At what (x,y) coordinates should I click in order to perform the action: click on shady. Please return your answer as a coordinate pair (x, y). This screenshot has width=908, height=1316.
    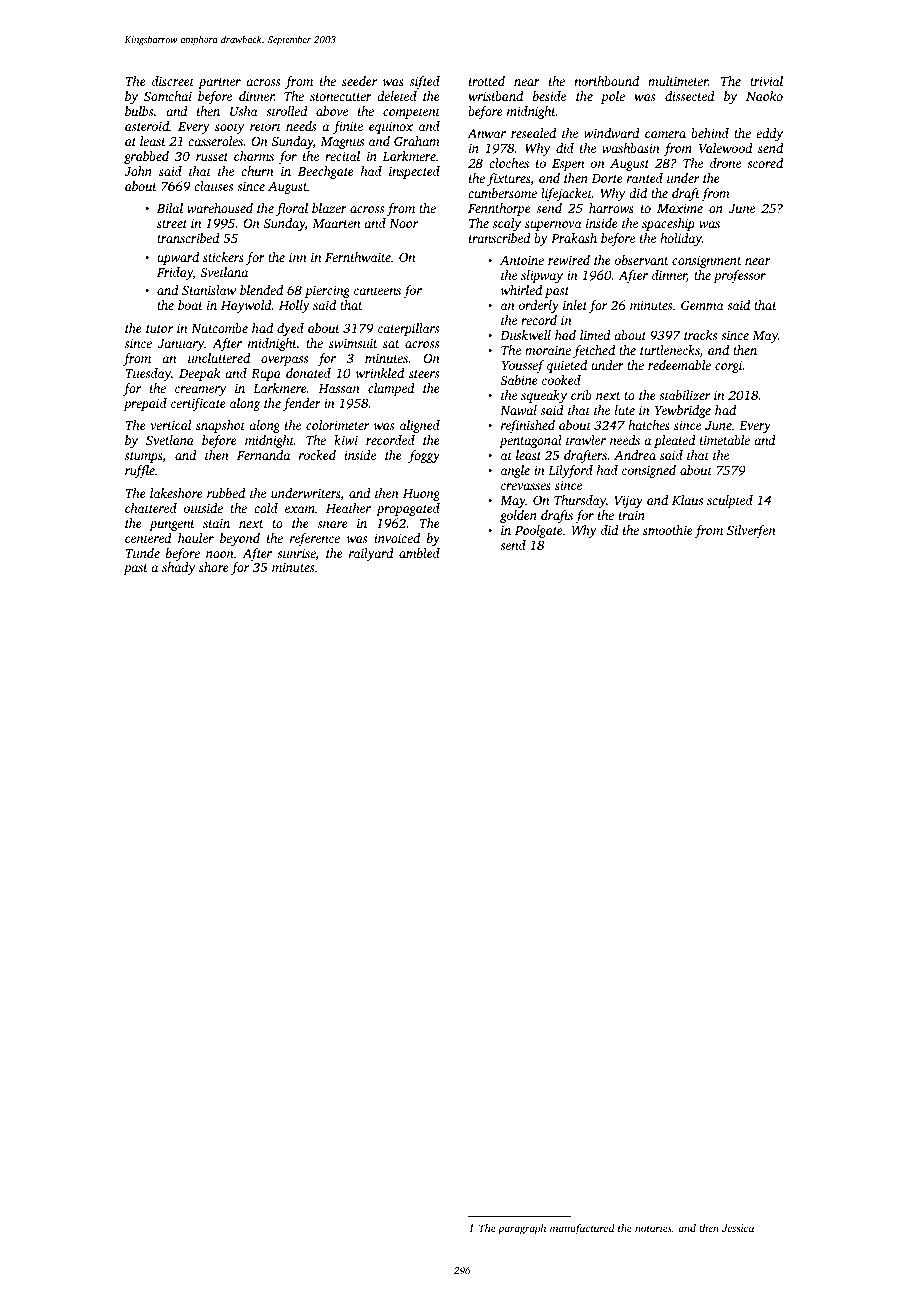
    Looking at the image, I should click on (178, 568).
